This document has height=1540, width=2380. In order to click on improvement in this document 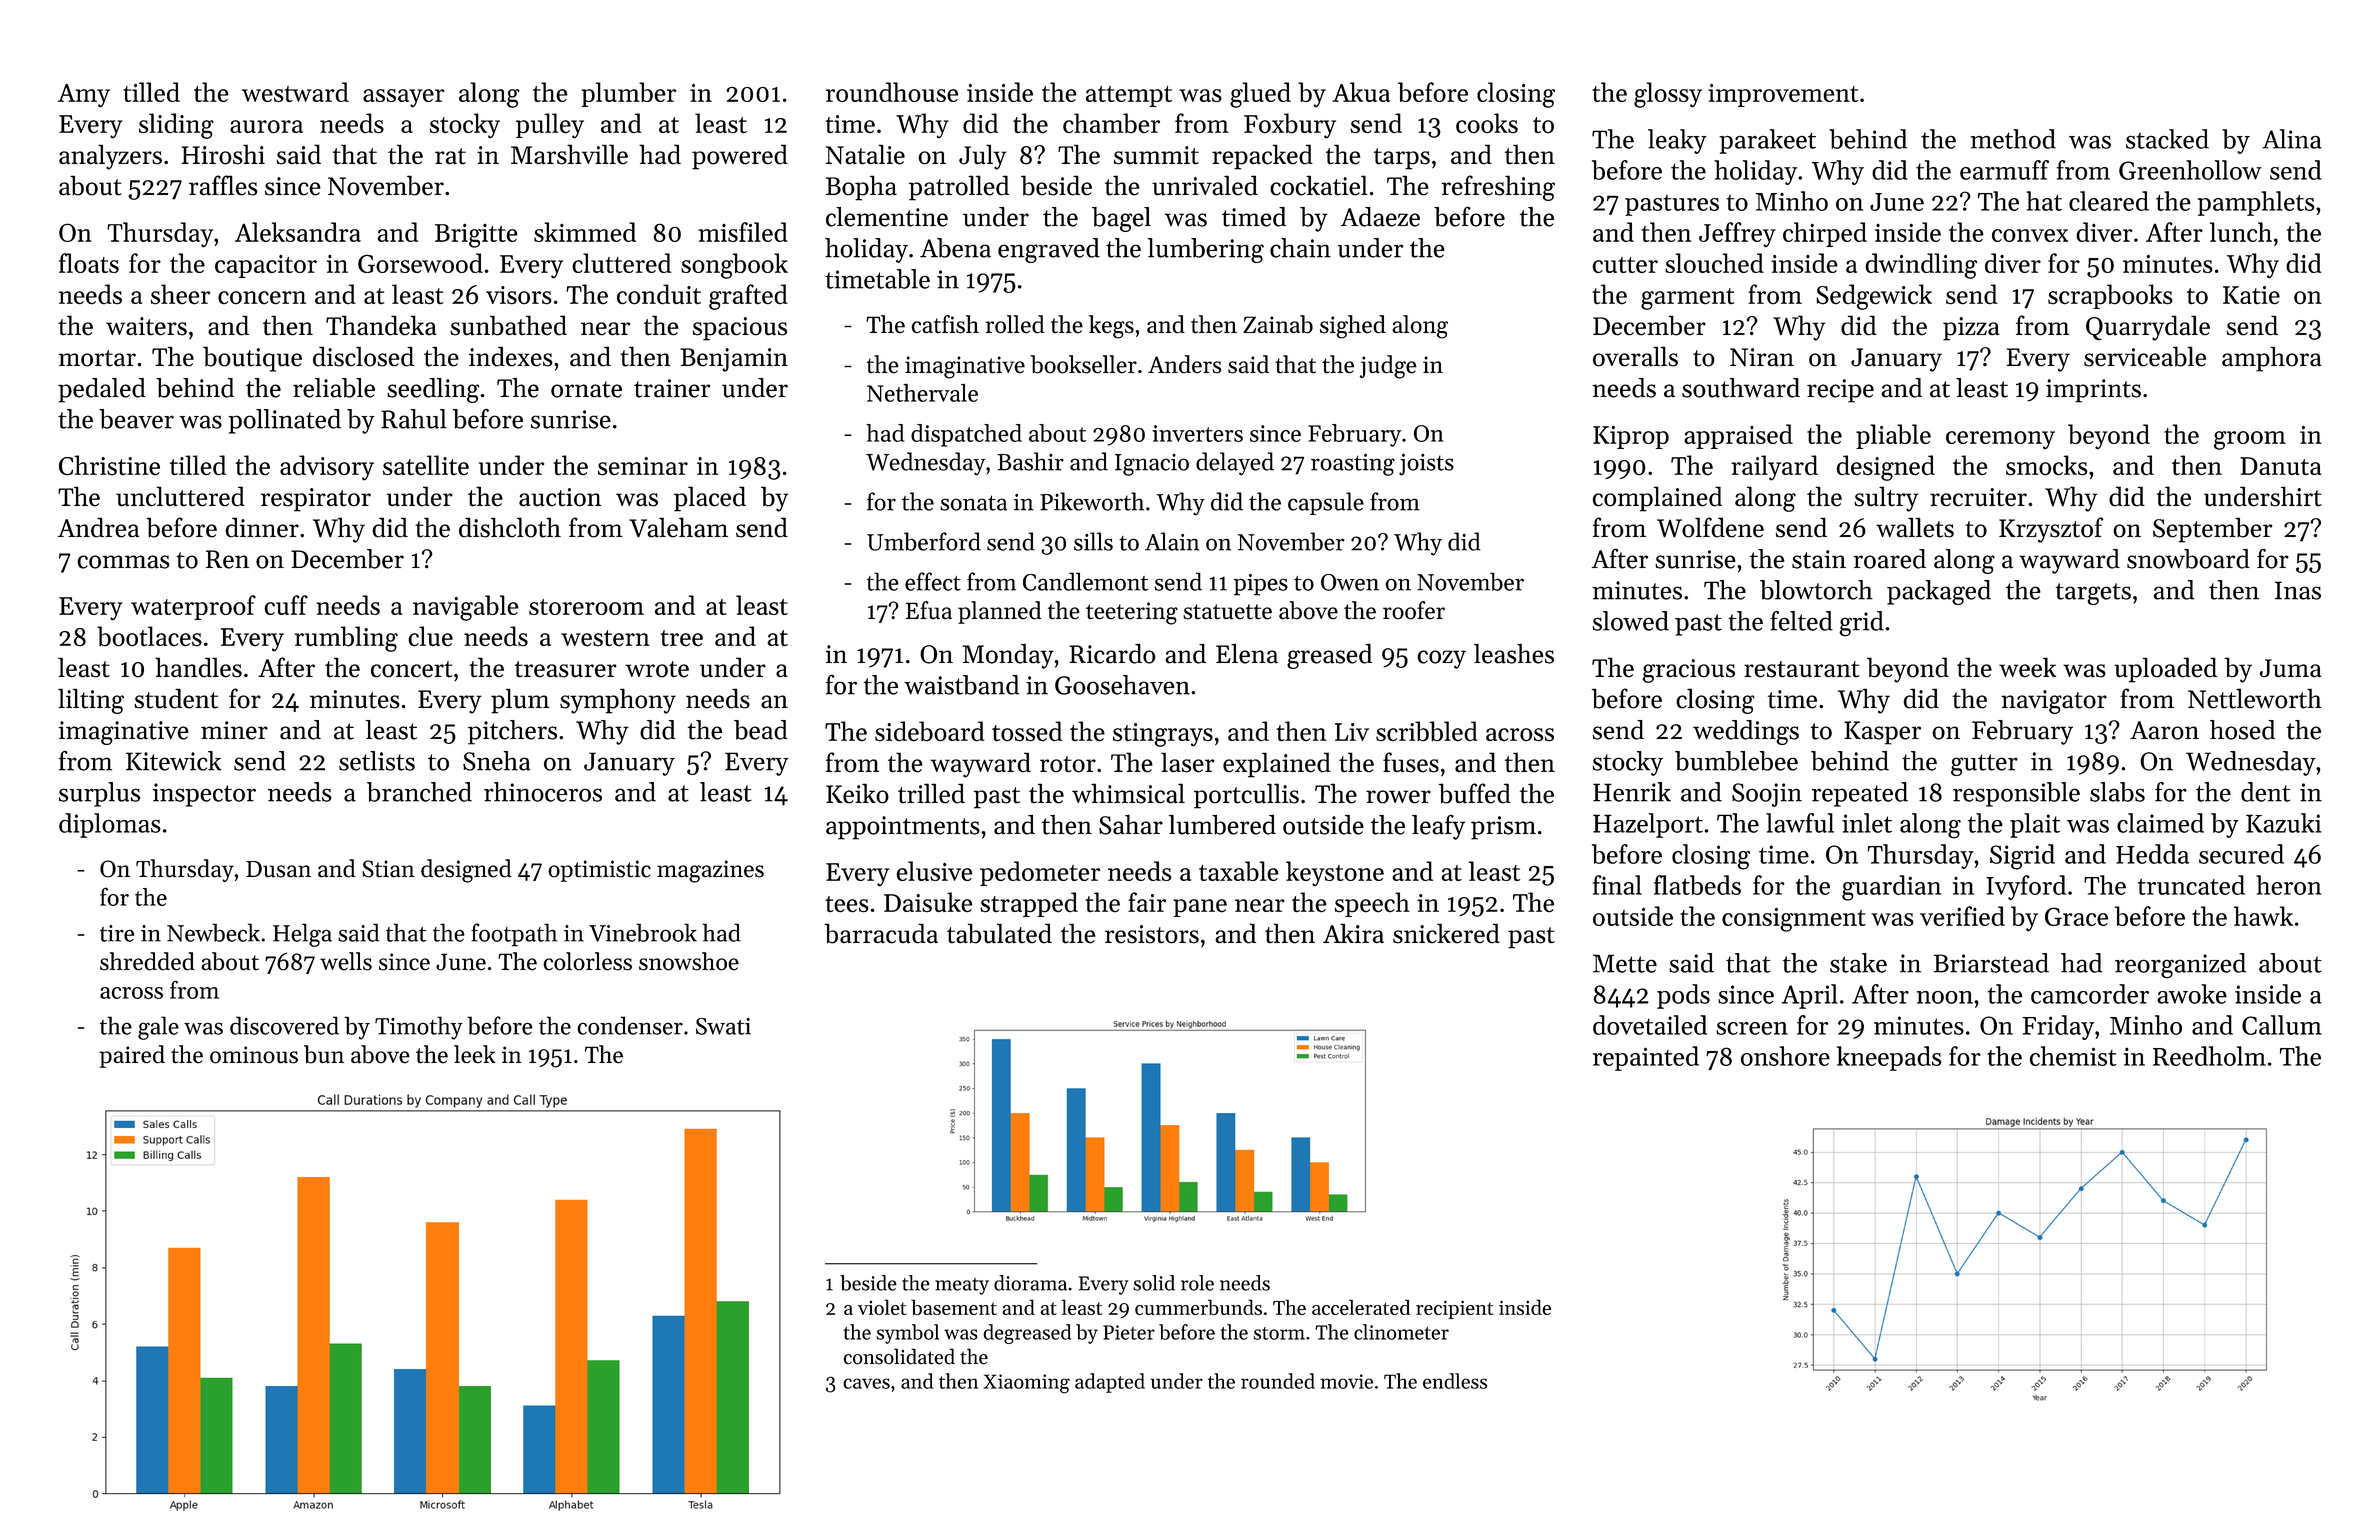, I will do `click(1783, 95)`.
